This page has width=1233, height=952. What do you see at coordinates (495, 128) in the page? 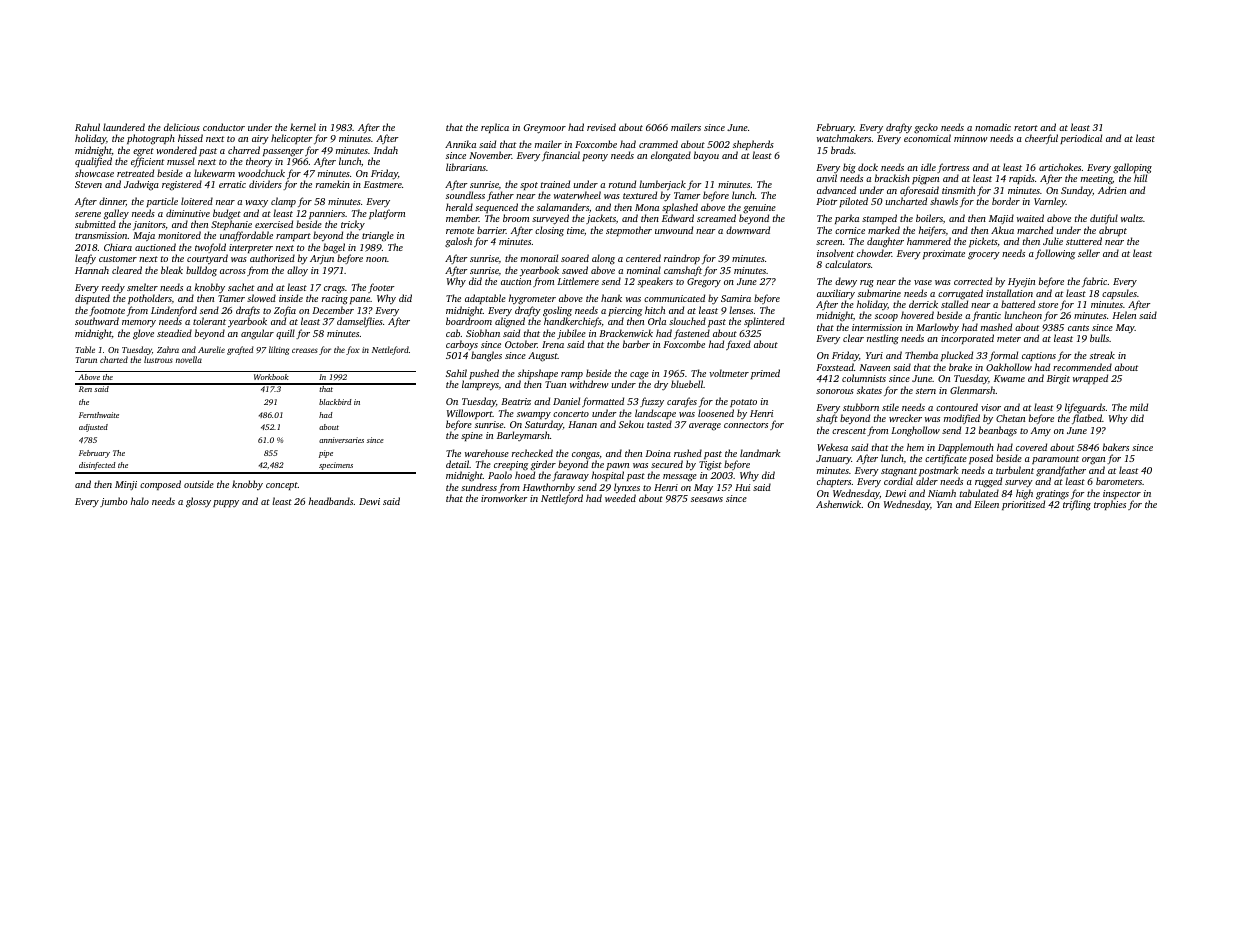
I see `replica` at bounding box center [495, 128].
